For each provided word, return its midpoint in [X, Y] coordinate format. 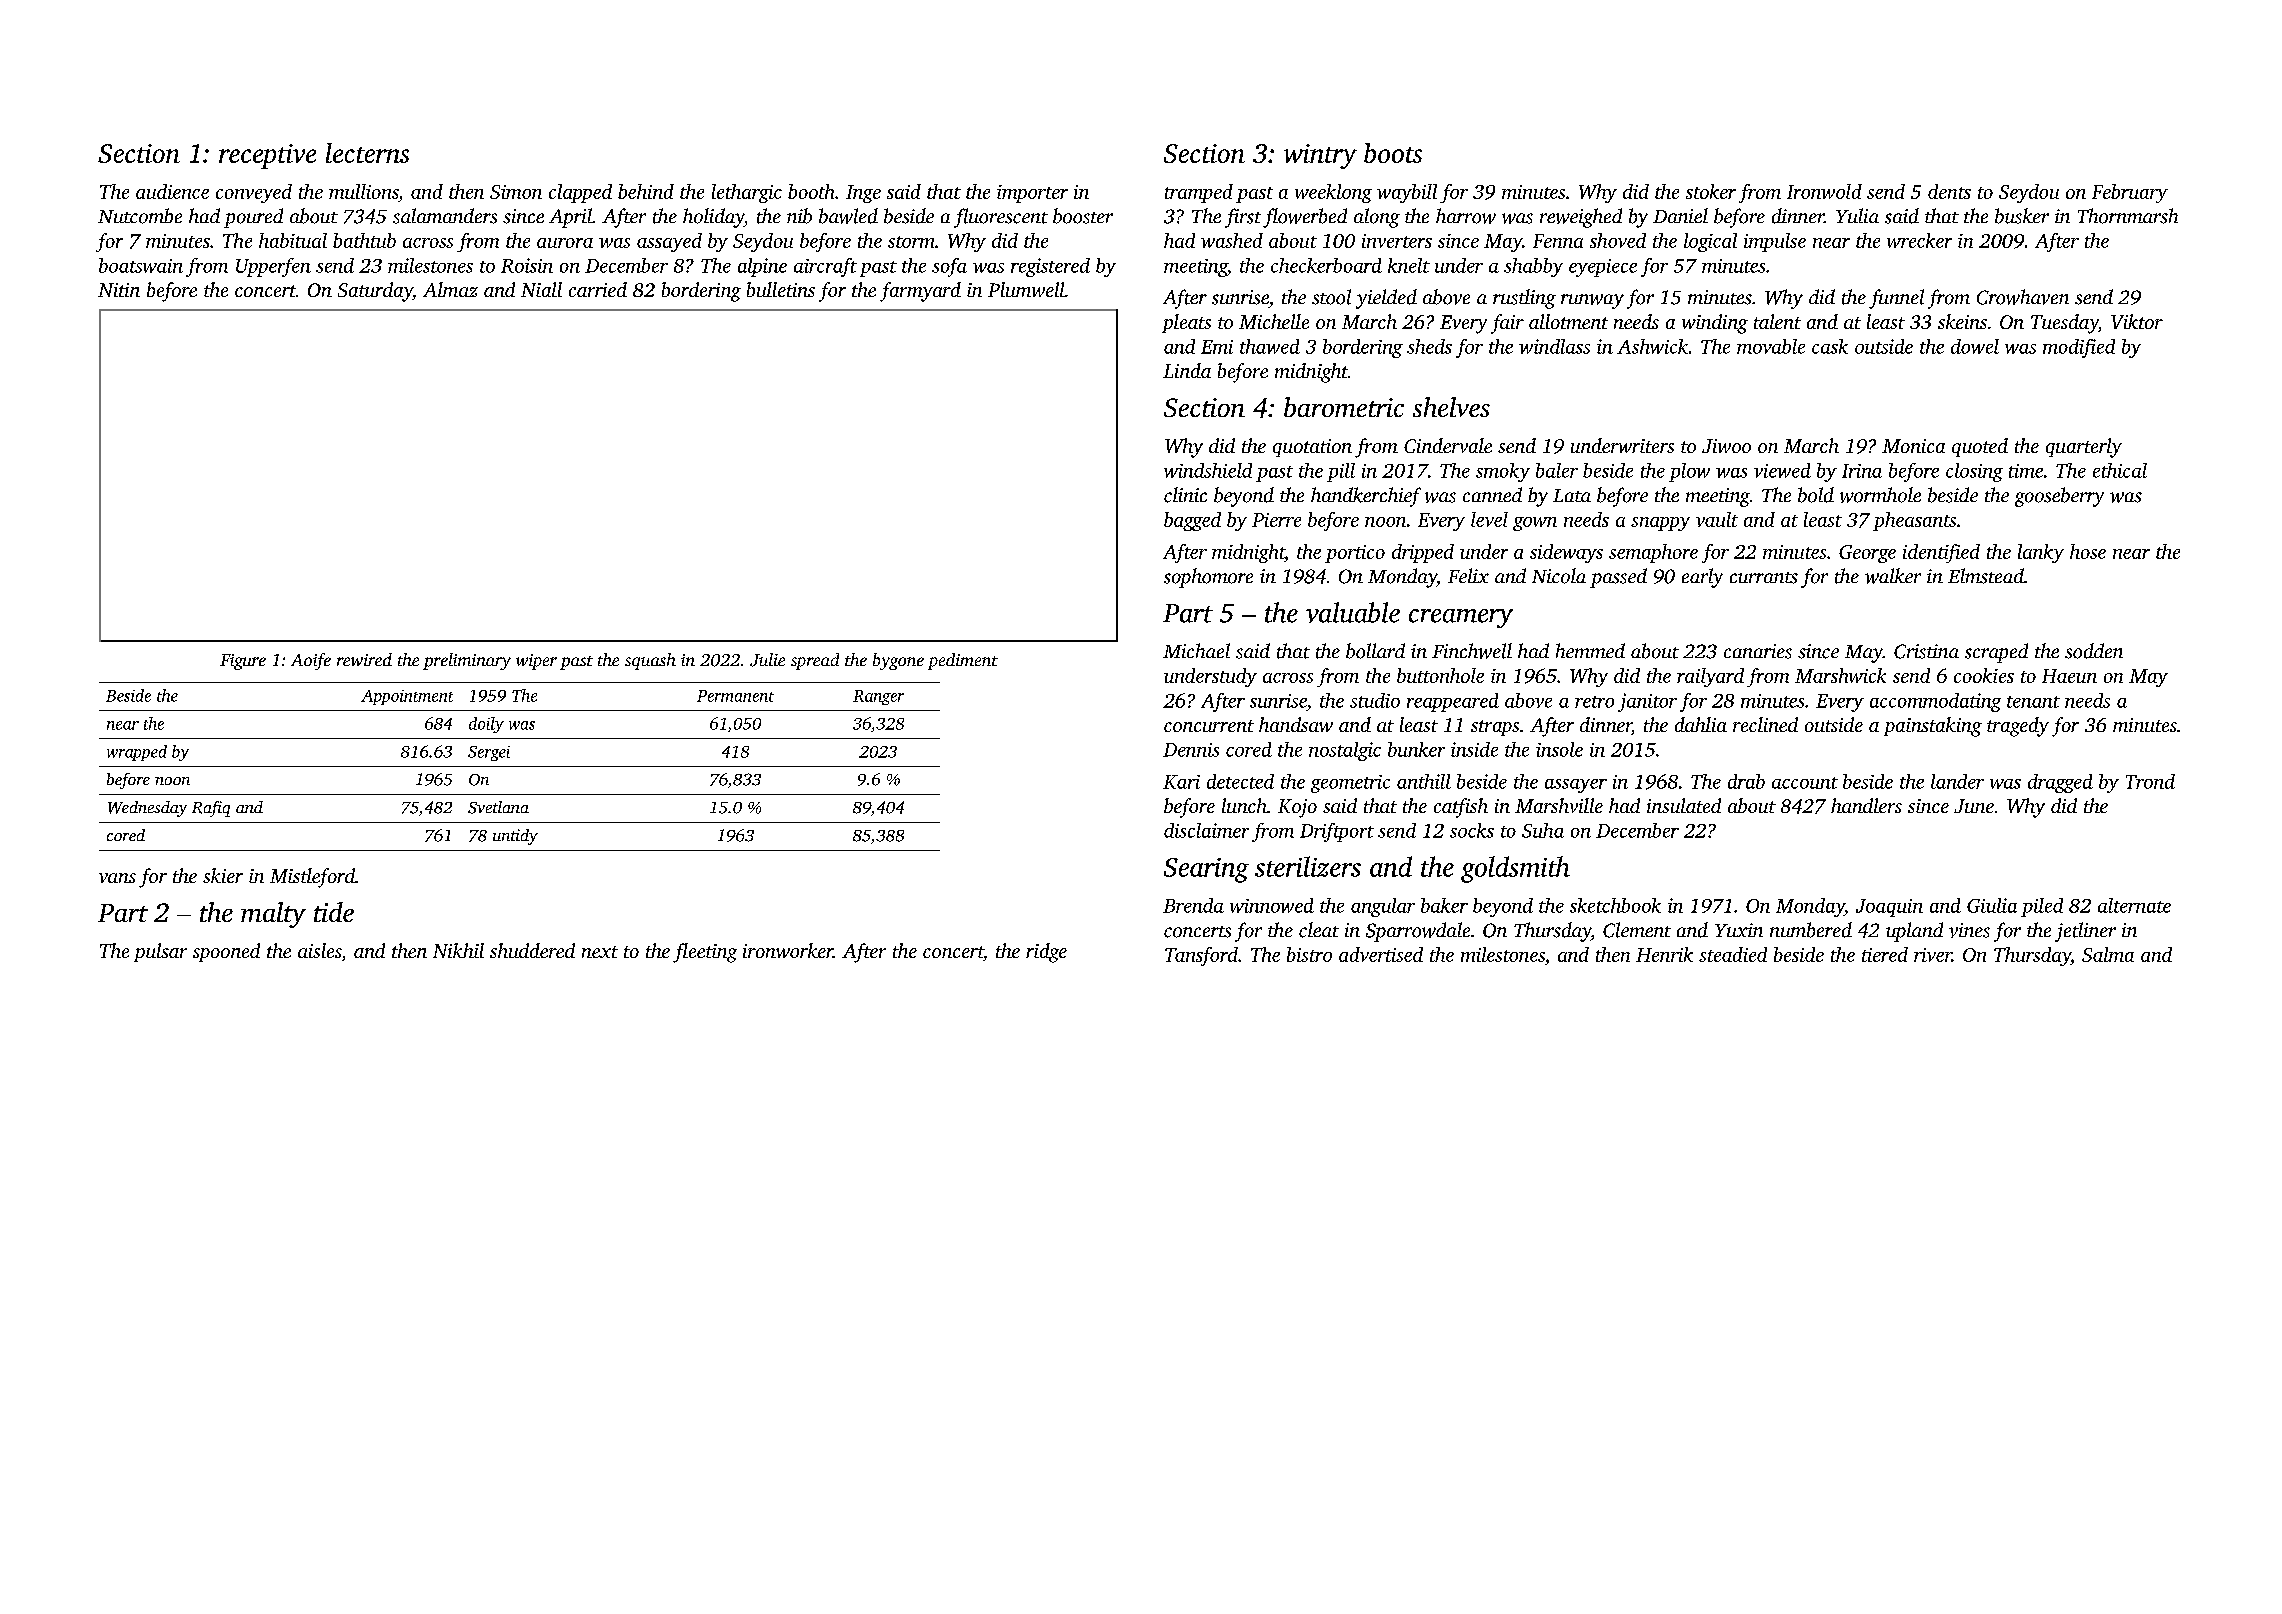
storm [911, 242]
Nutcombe [140, 216]
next [600, 952]
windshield [1208, 470]
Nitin [119, 290]
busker [2022, 216]
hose [2088, 551]
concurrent [1209, 726]
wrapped [137, 753]
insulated [1684, 805]
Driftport [1337, 832]
